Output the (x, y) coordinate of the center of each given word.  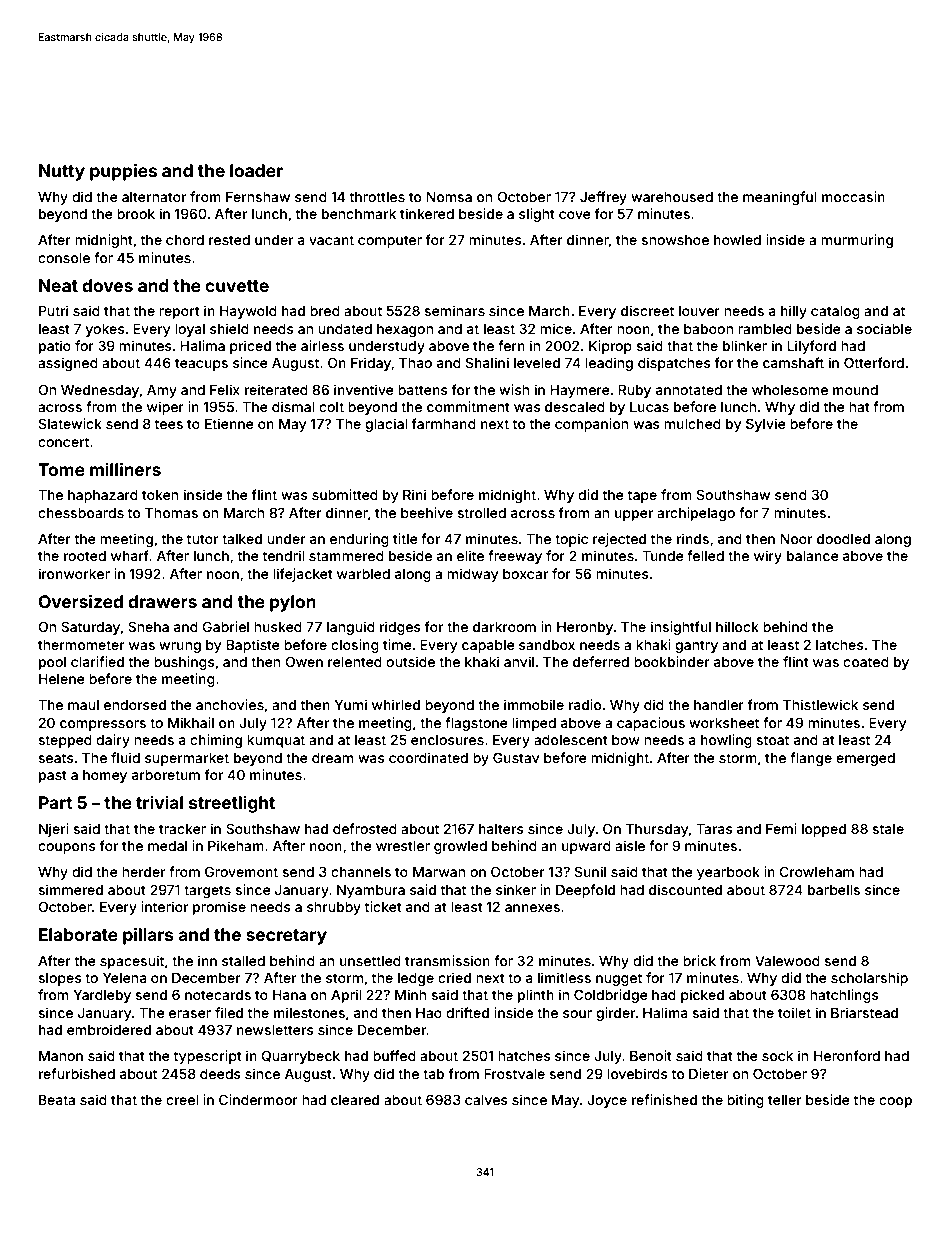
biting (745, 1101)
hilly (794, 312)
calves (486, 1100)
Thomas (171, 513)
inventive (364, 389)
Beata (57, 1100)
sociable (884, 328)
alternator (154, 197)
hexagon (405, 330)
